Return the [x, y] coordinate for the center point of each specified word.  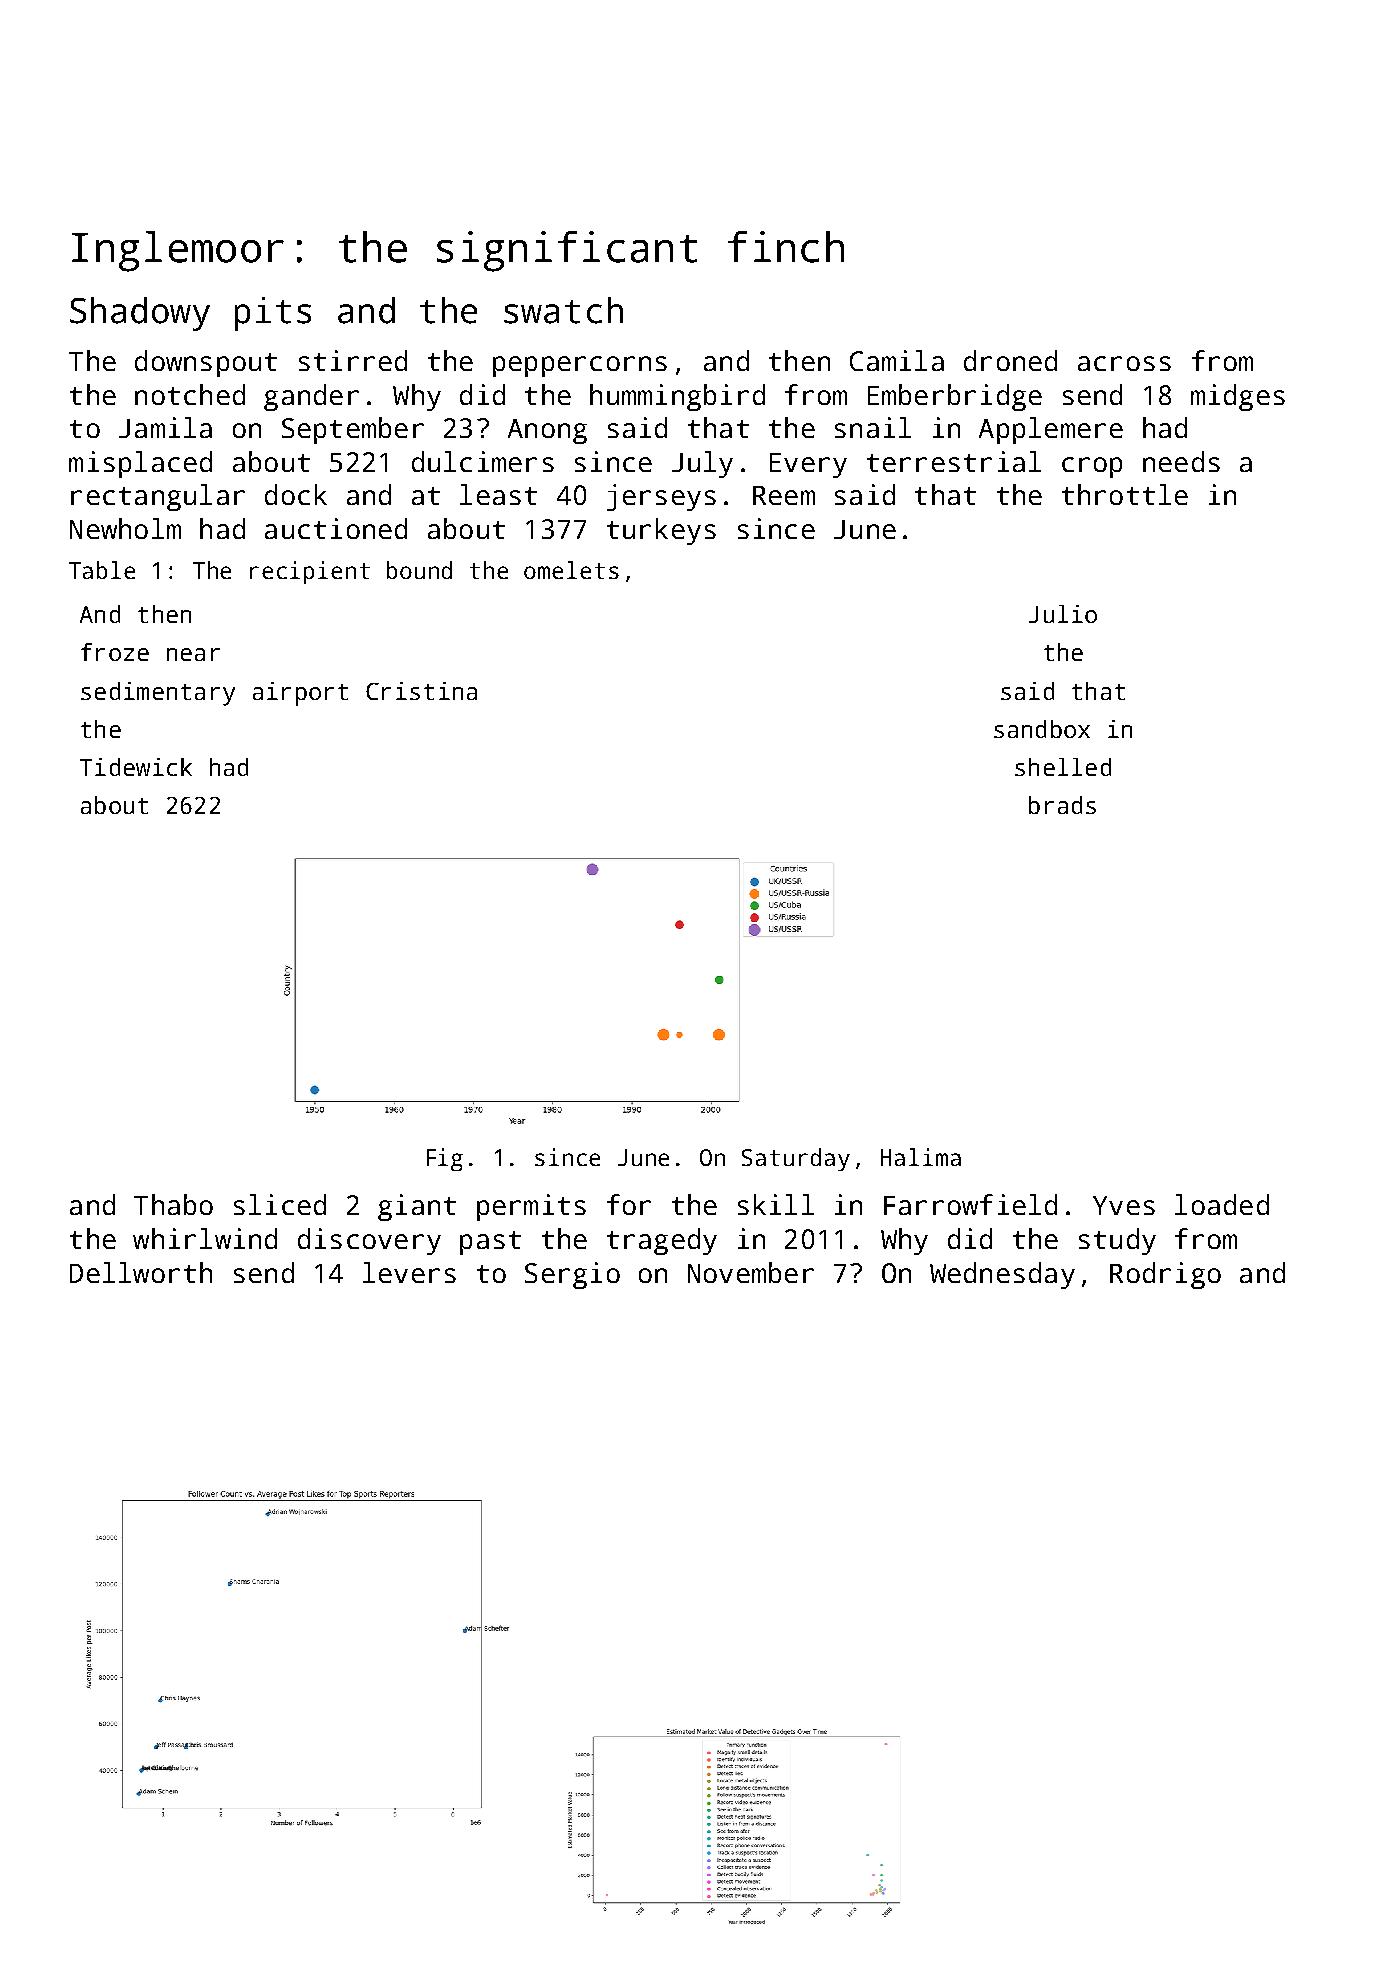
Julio [1063, 614]
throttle [1125, 494]
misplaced [140, 464]
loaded [1222, 1204]
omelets [571, 570]
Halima [921, 1157]
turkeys [661, 531]
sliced [280, 1204]
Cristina [421, 691]
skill [776, 1204]
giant [417, 1207]
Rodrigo [1165, 1275]
